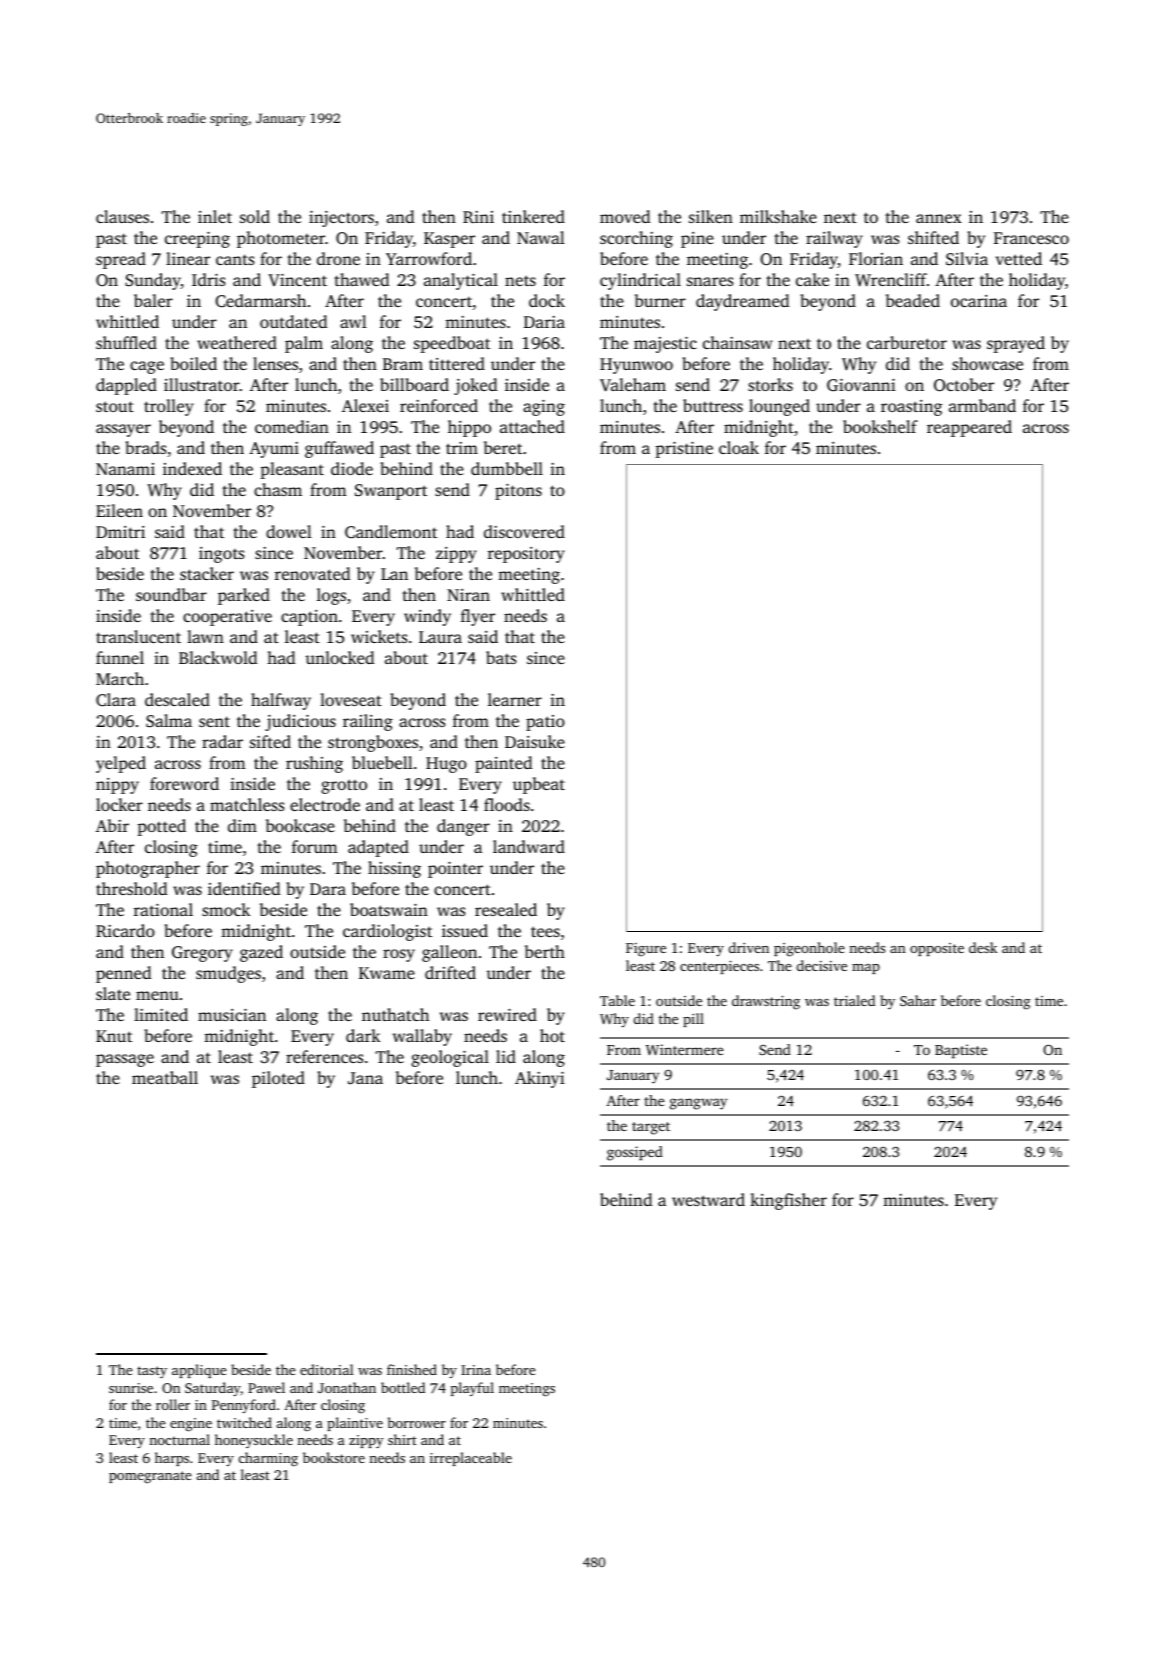  What do you see at coordinates (854, 1000) in the screenshot?
I see `trialed` at bounding box center [854, 1000].
